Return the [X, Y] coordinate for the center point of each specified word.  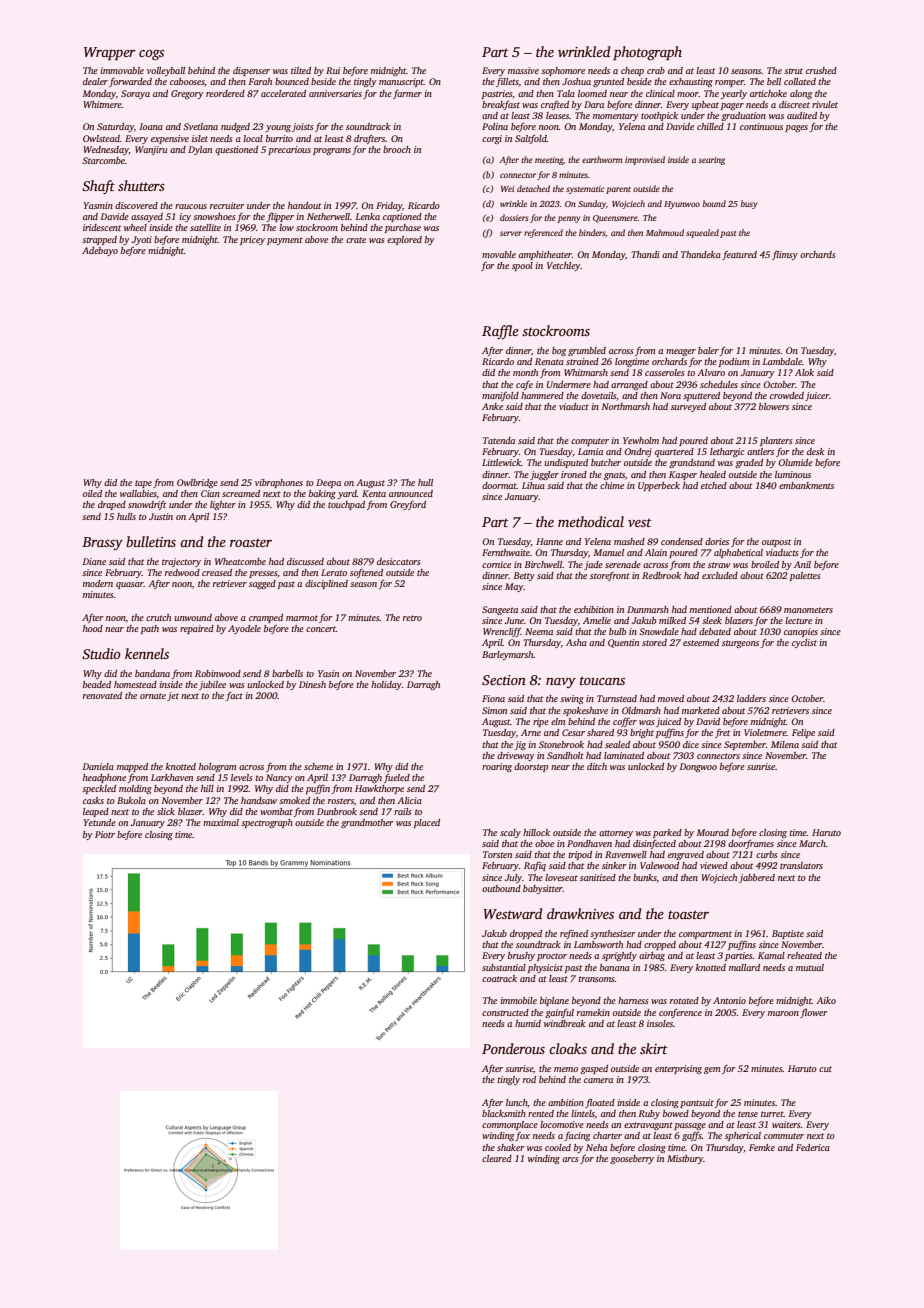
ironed [574, 474]
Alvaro [711, 372]
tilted [301, 70]
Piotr [105, 834]
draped [112, 505]
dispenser [251, 71]
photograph [647, 53]
